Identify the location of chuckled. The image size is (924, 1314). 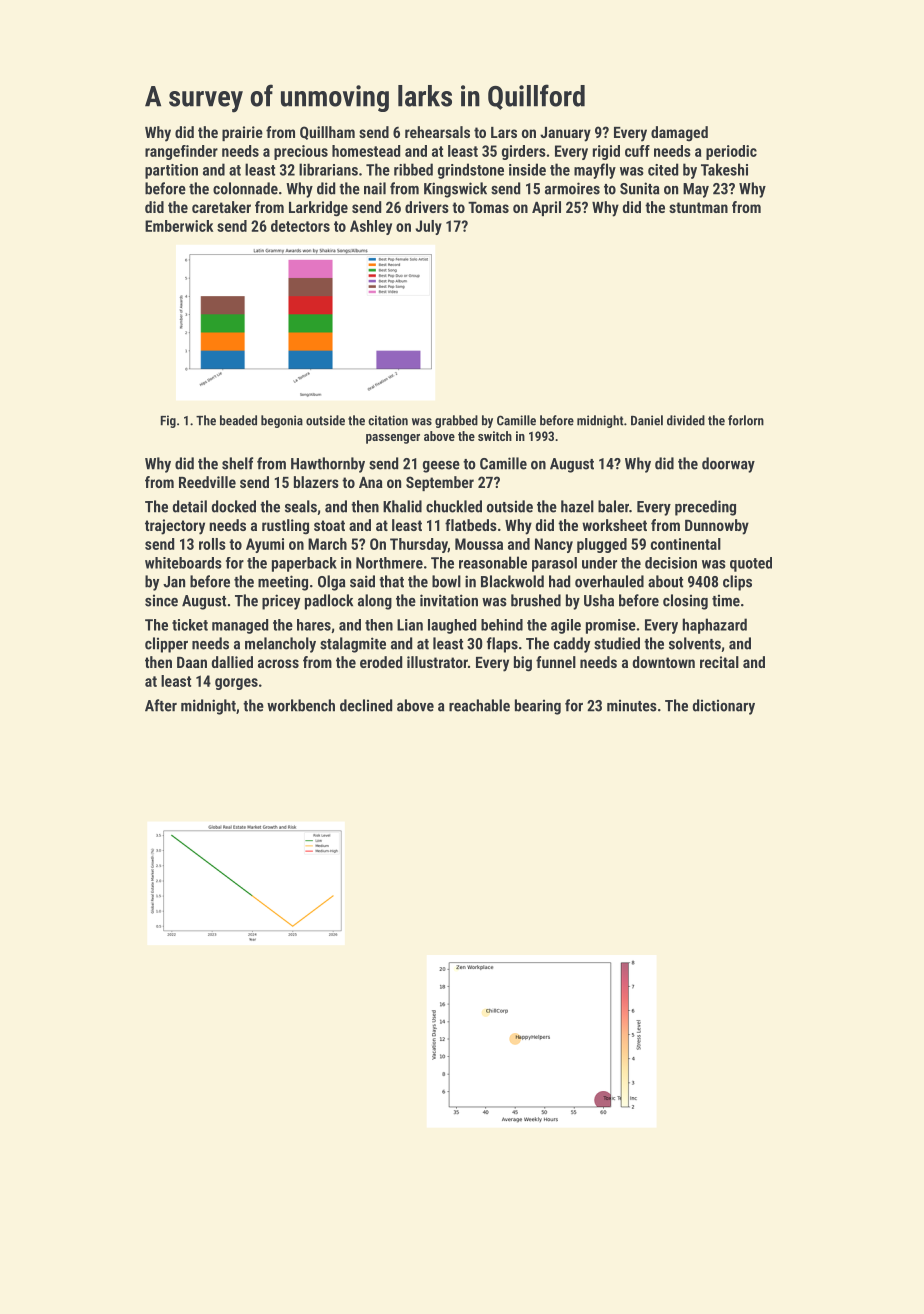
(454, 506).
